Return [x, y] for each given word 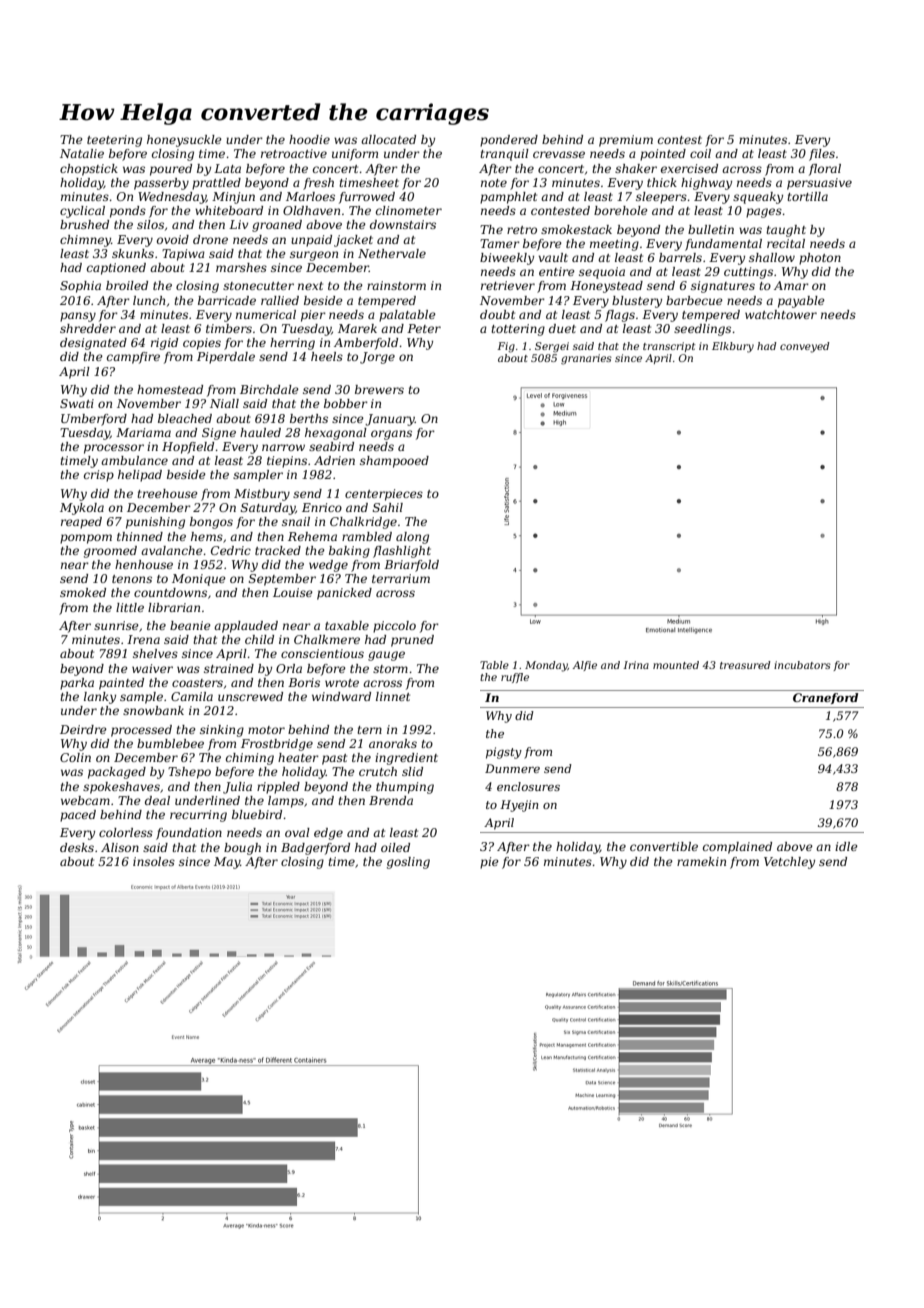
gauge [386, 656]
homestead [170, 389]
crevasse [559, 154]
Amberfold [366, 344]
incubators [802, 665]
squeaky [758, 198]
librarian [174, 607]
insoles [154, 861]
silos [150, 224]
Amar [791, 285]
